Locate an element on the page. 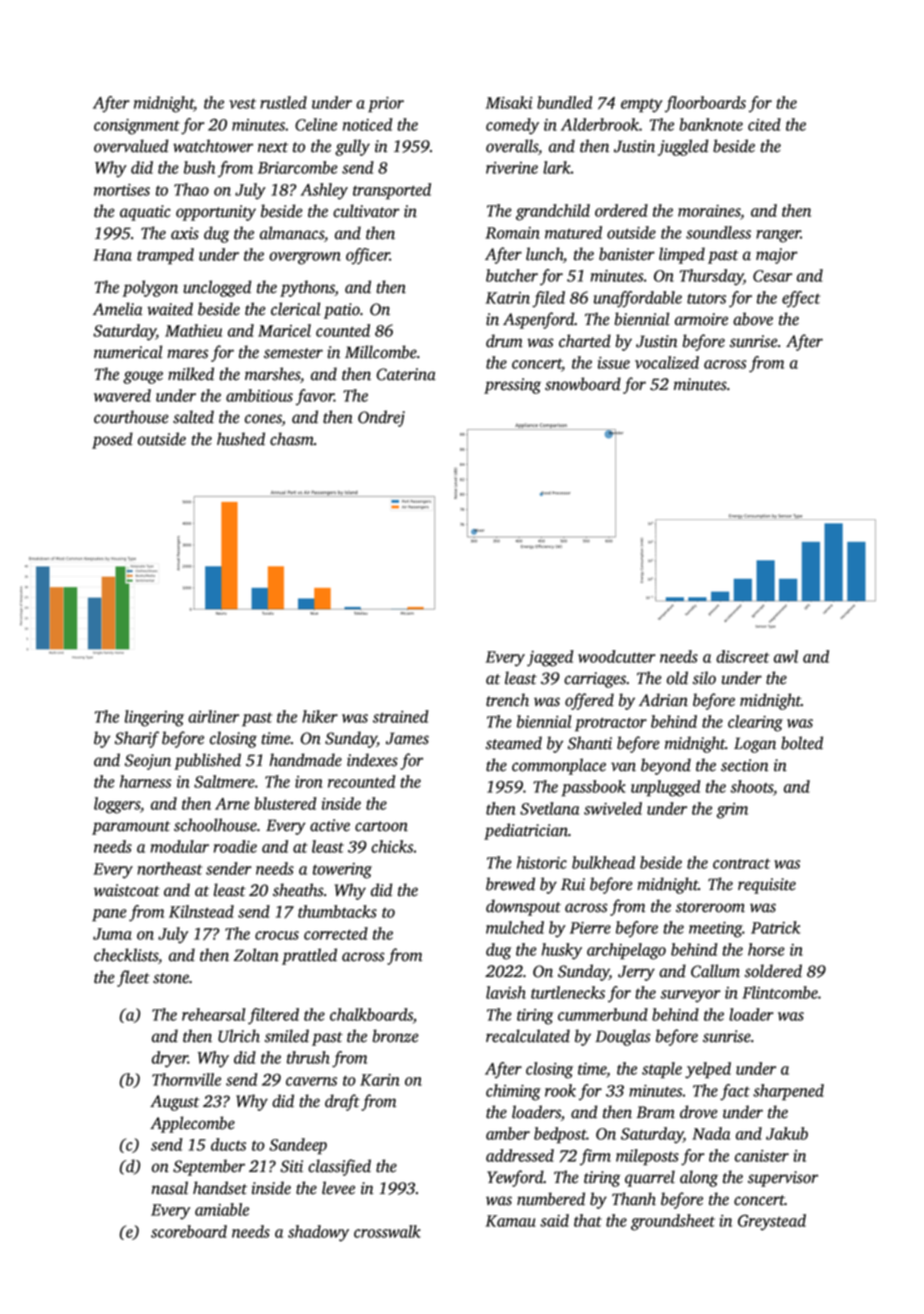 The height and width of the page is (1314, 924). recalculated is located at coordinates (528, 1036).
